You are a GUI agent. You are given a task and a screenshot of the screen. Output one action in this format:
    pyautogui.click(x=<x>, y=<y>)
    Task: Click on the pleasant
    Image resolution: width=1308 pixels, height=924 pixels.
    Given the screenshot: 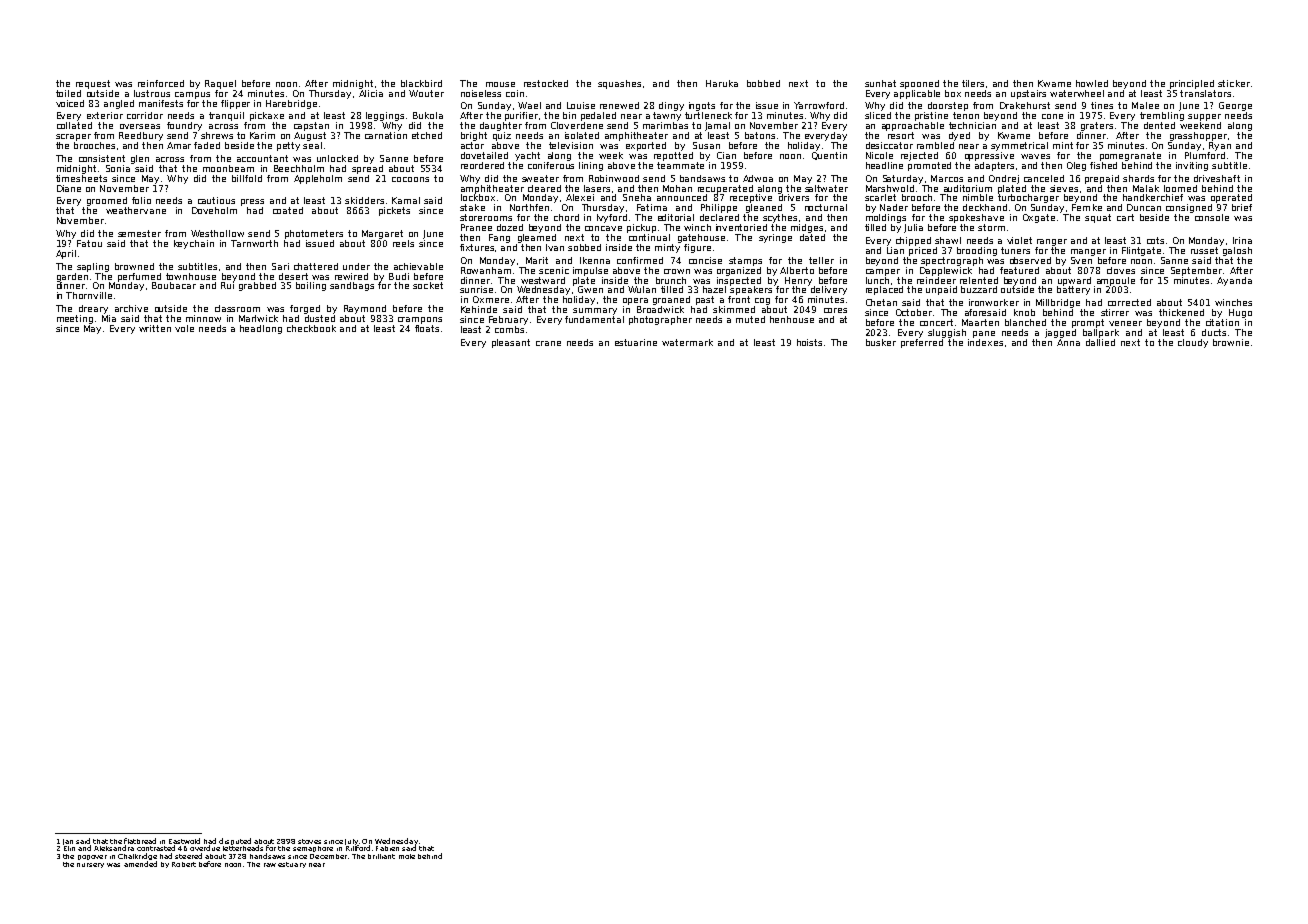 What is the action you would take?
    pyautogui.click(x=511, y=343)
